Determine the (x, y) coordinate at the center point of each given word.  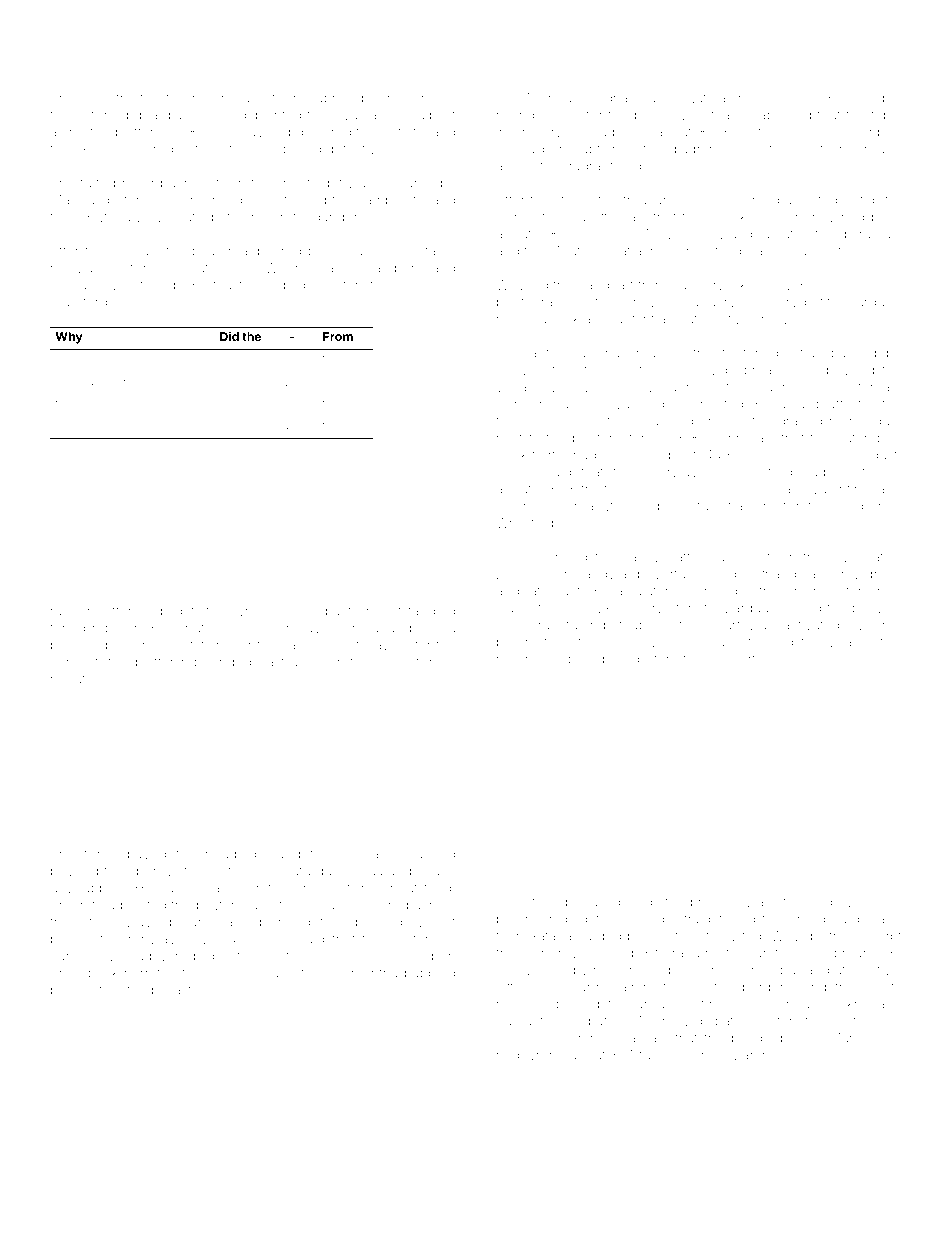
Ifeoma (880, 901)
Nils (65, 425)
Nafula (705, 97)
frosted (137, 97)
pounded (79, 646)
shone (297, 611)
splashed (383, 99)
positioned (868, 473)
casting (189, 992)
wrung (544, 1057)
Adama (610, 658)
